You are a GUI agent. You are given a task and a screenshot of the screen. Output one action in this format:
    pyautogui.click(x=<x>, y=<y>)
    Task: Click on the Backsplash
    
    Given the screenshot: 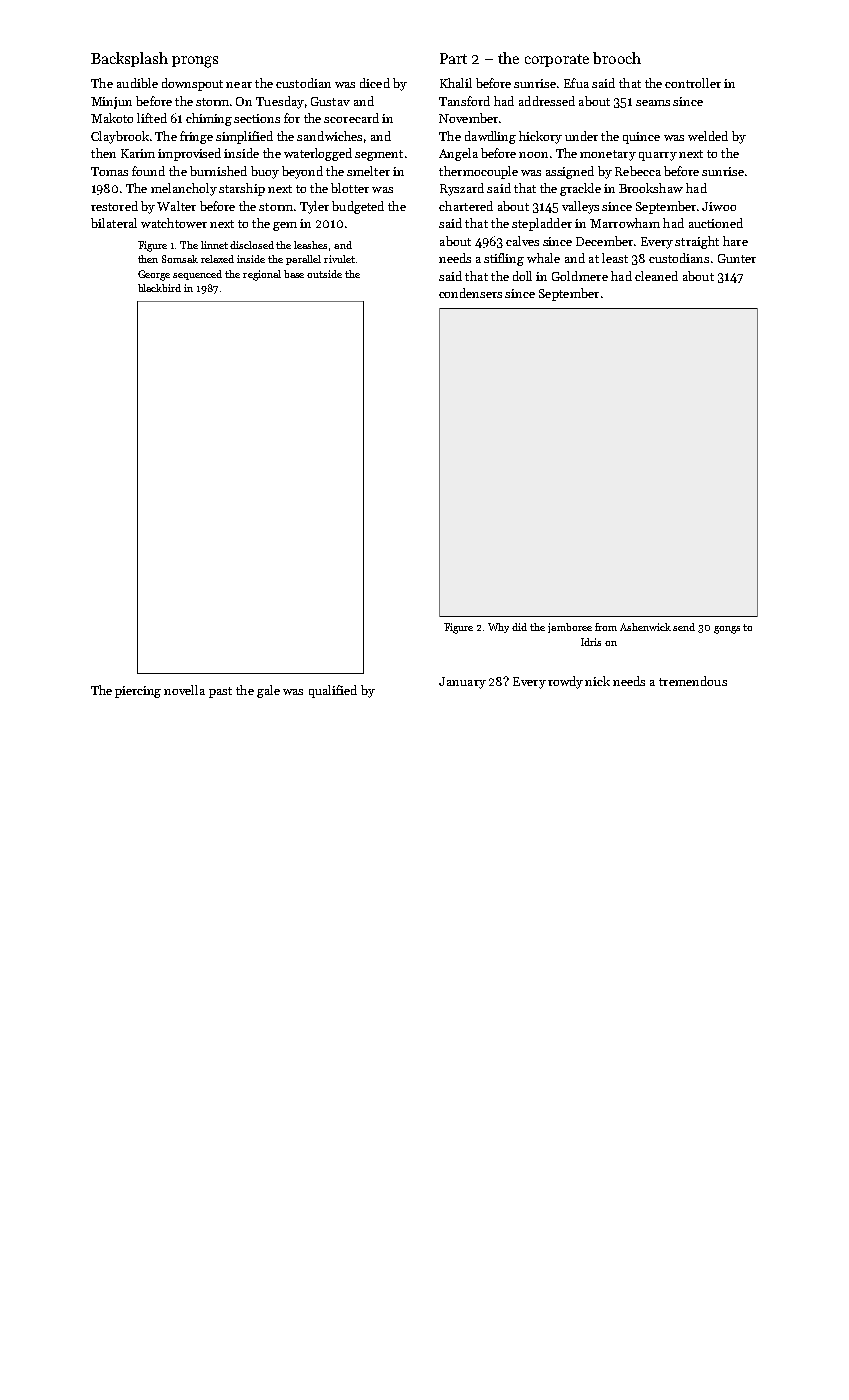 What is the action you would take?
    pyautogui.click(x=129, y=59)
